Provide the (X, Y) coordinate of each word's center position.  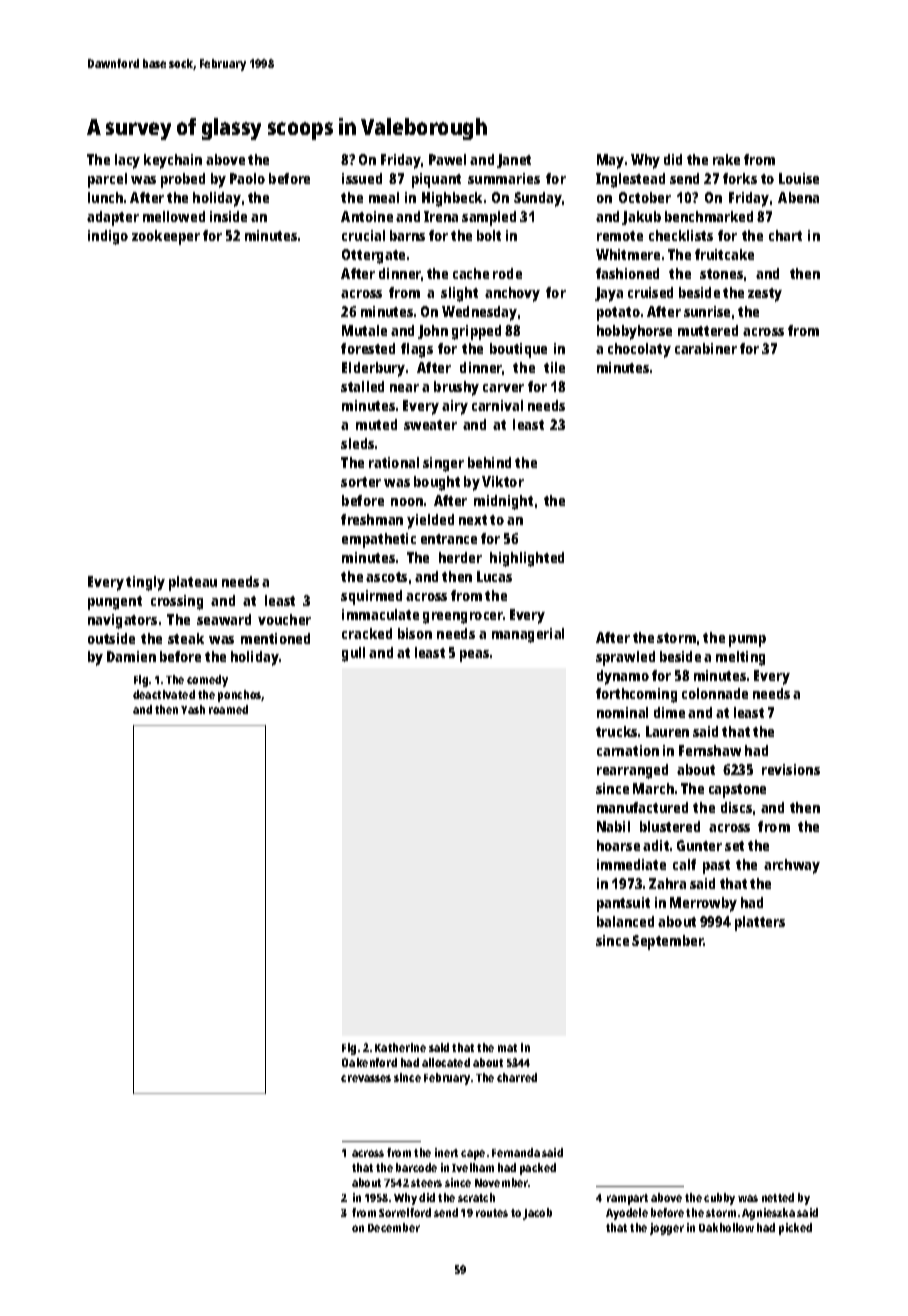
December (394, 1227)
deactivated (164, 694)
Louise (799, 178)
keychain (173, 161)
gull (353, 654)
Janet (514, 161)
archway (792, 866)
